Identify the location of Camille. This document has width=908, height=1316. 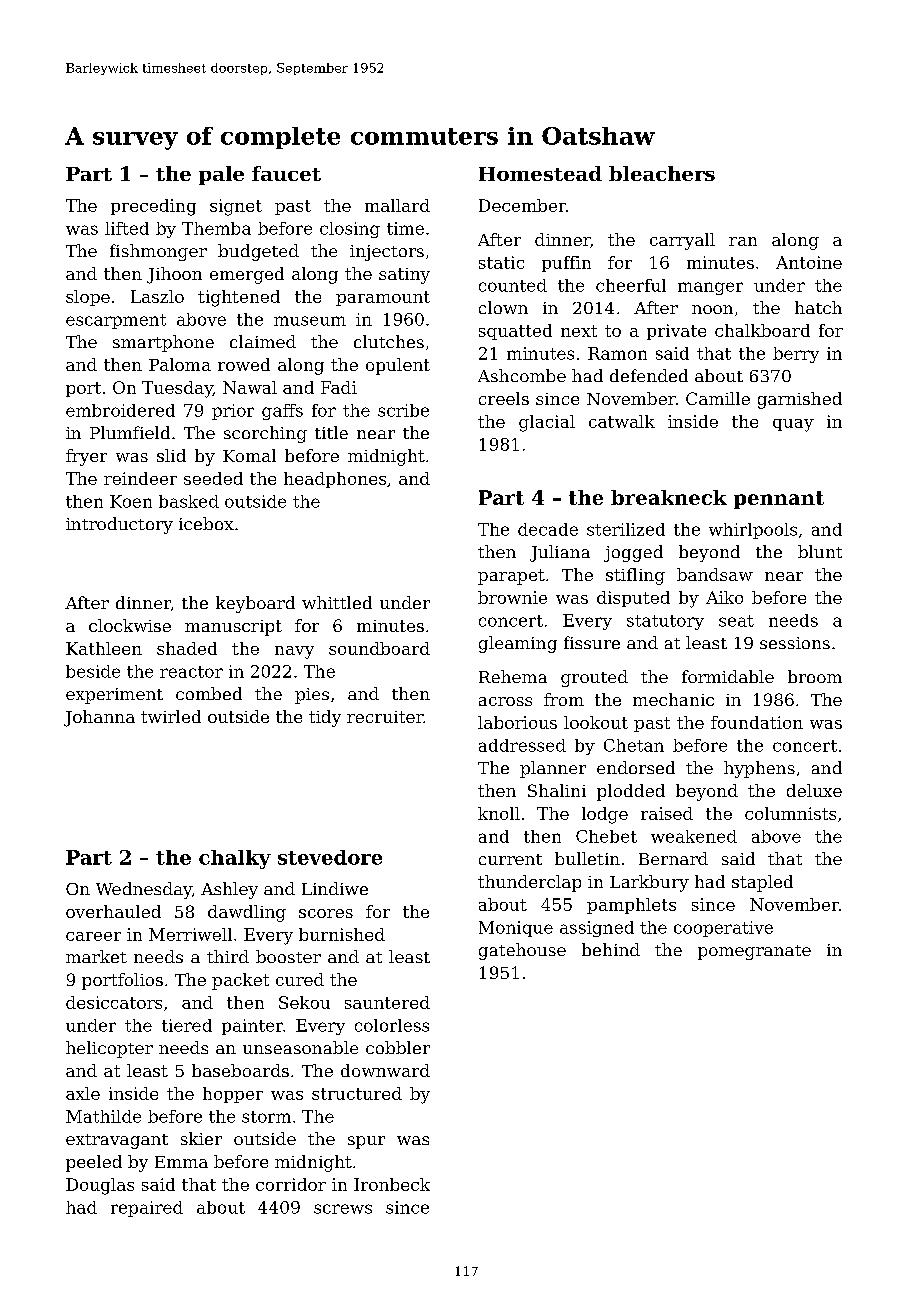
(718, 398).
